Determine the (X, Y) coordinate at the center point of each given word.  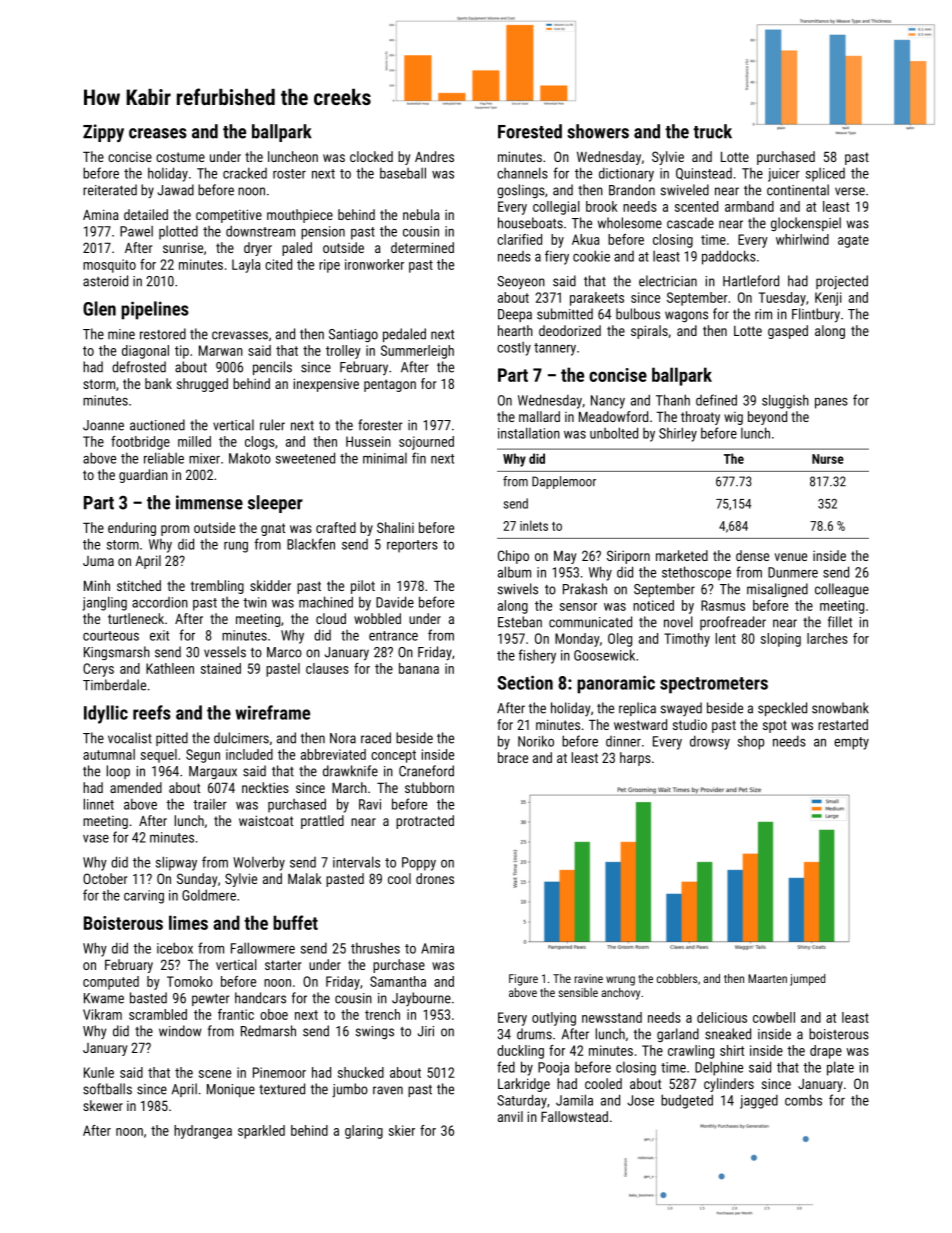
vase (96, 839)
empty (851, 743)
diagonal (145, 352)
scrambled (158, 1014)
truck (712, 131)
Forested (530, 131)
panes (831, 403)
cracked (245, 173)
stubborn (429, 787)
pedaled (404, 335)
